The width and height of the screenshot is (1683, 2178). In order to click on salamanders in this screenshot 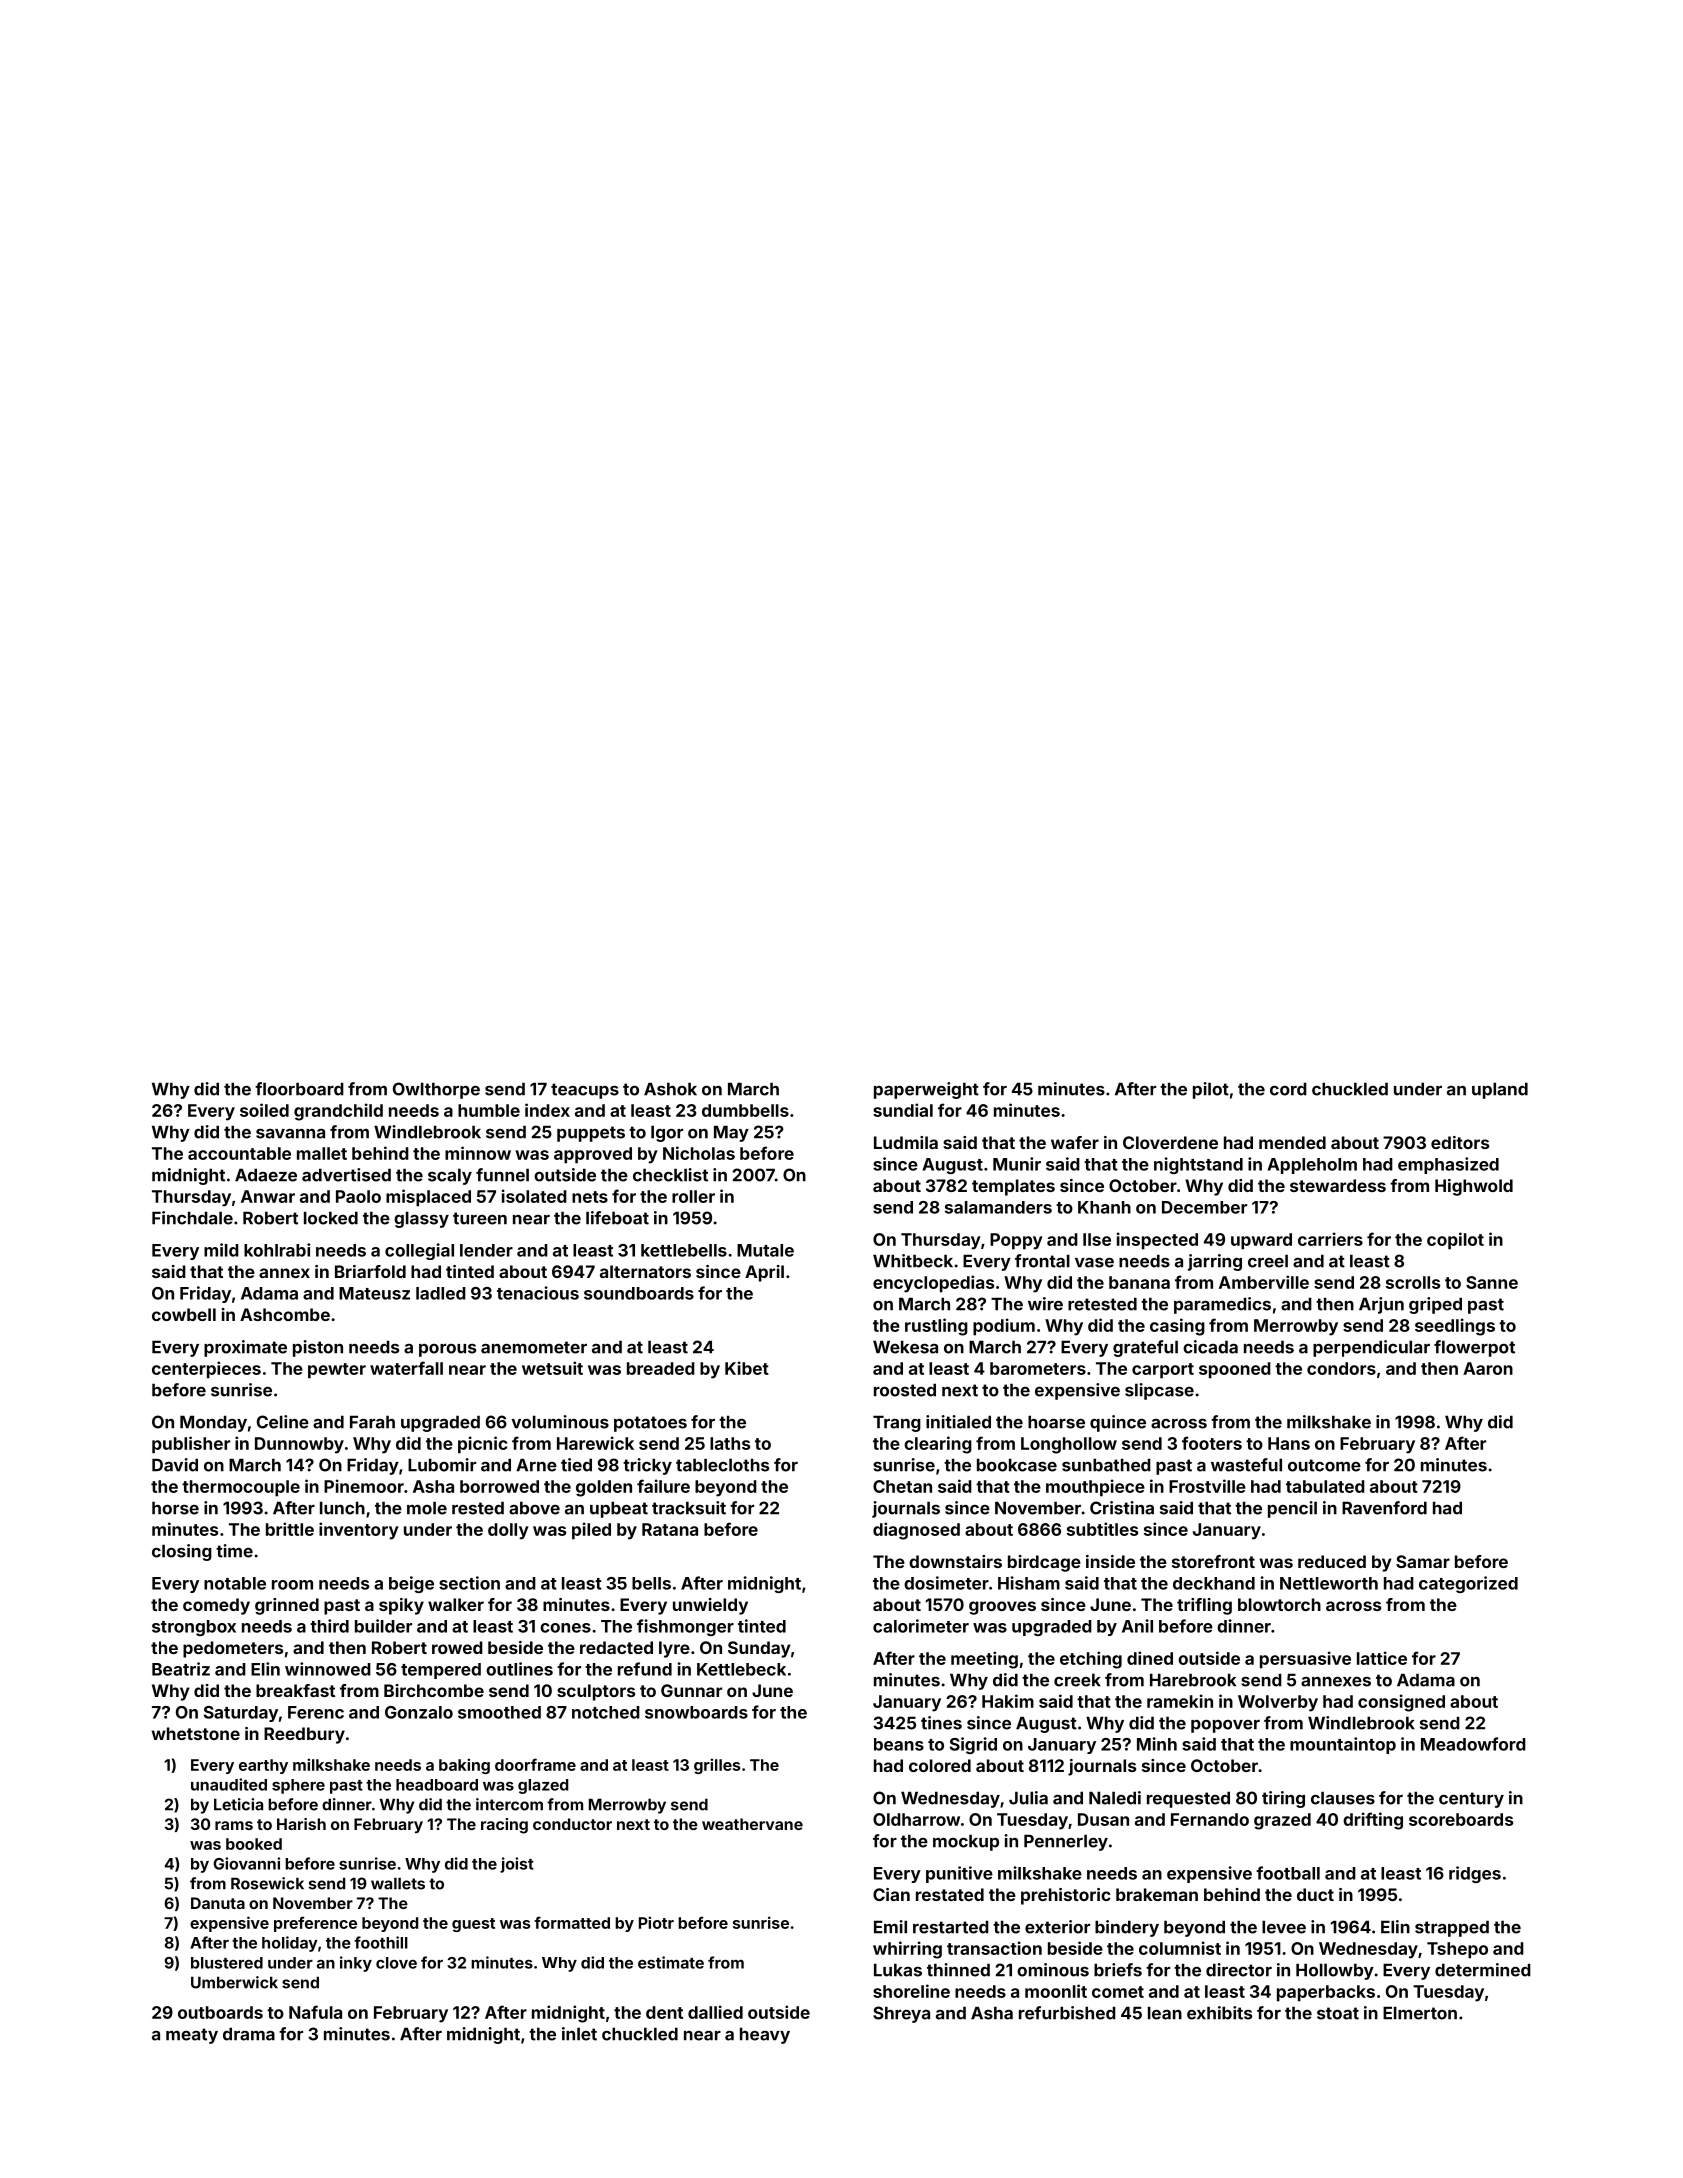, I will do `click(998, 1207)`.
